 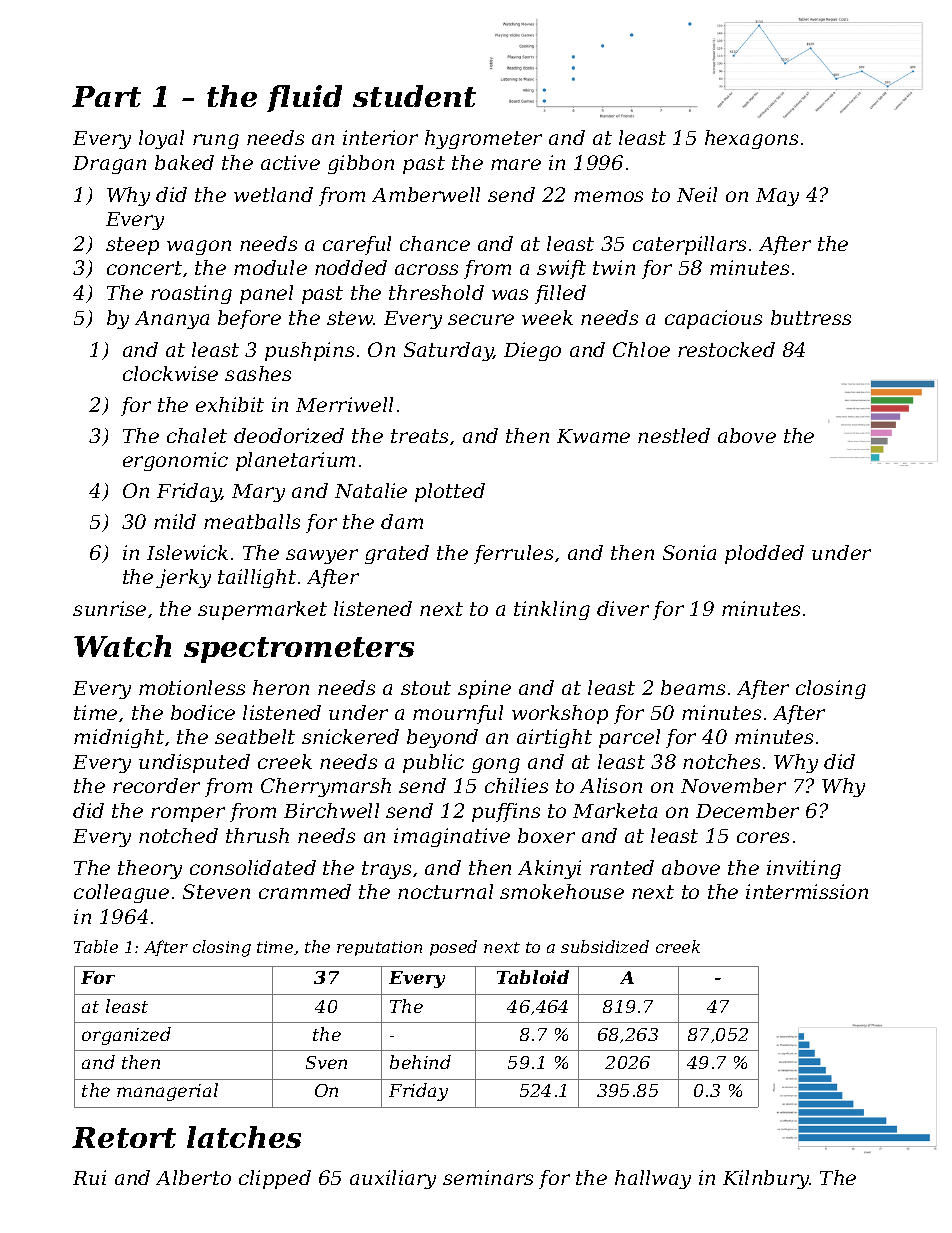 What do you see at coordinates (109, 608) in the document?
I see `sunrise` at bounding box center [109, 608].
